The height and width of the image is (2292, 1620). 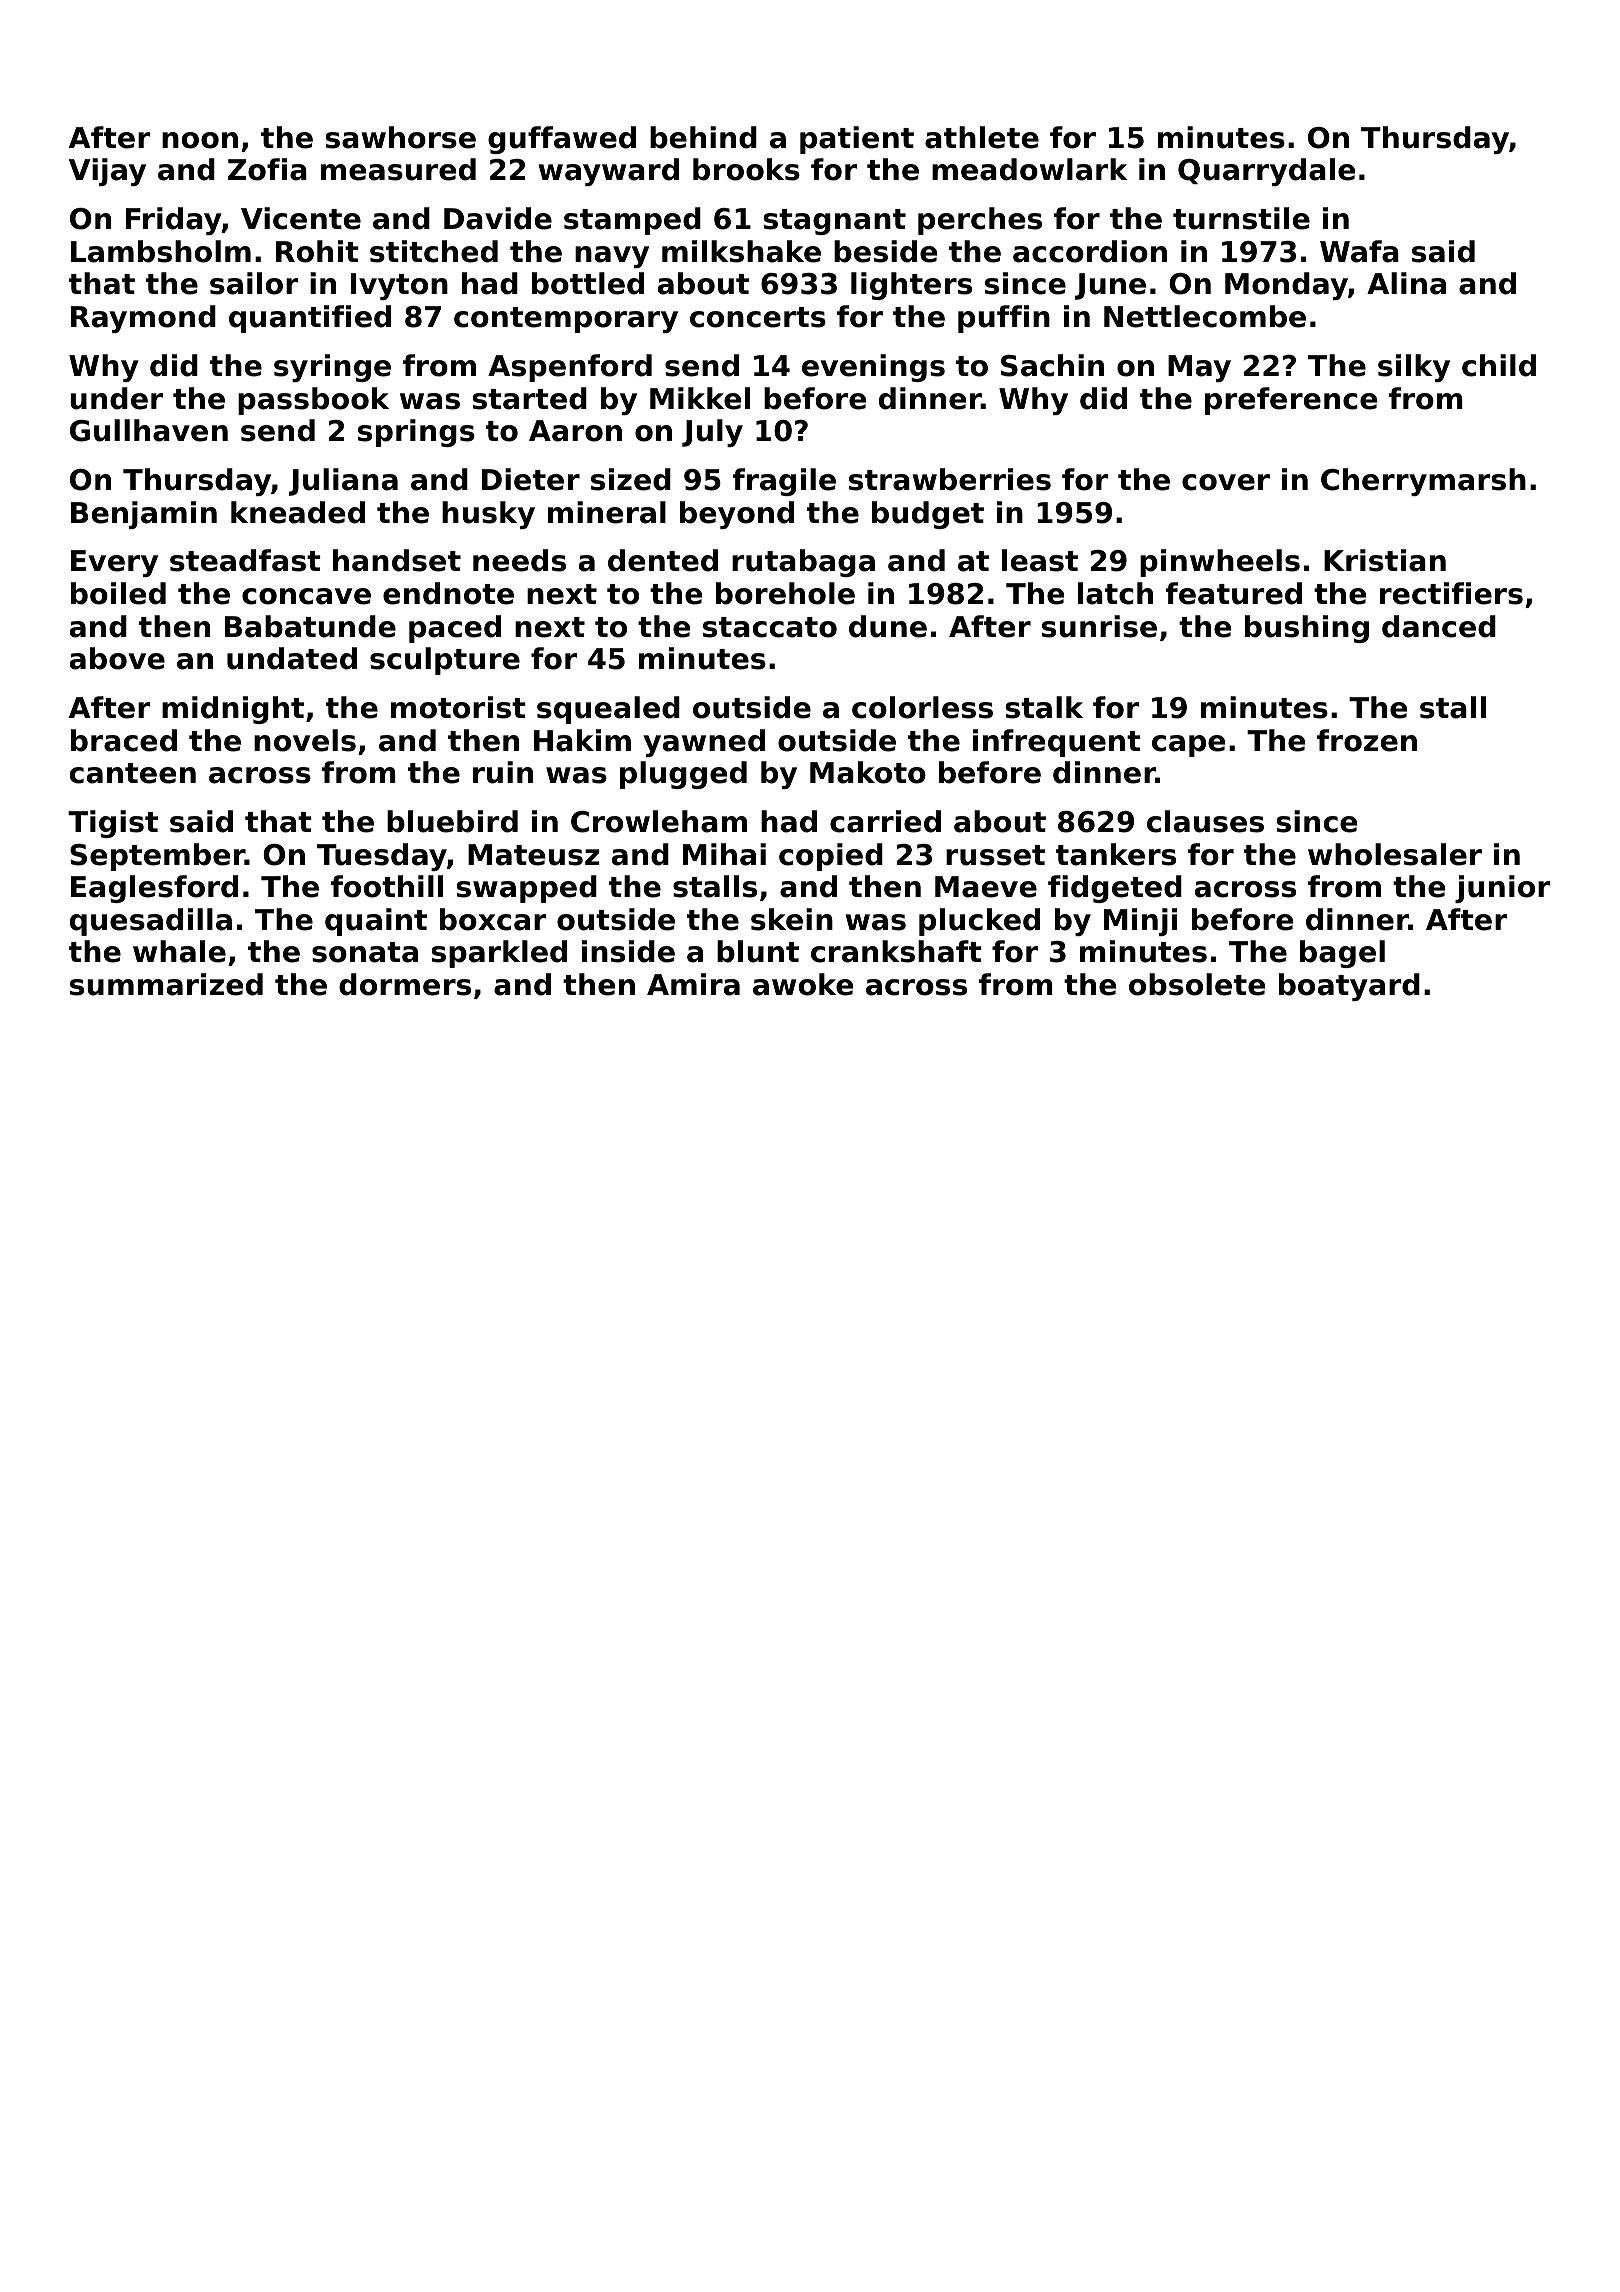 I want to click on Quarrydale, so click(x=1266, y=172).
